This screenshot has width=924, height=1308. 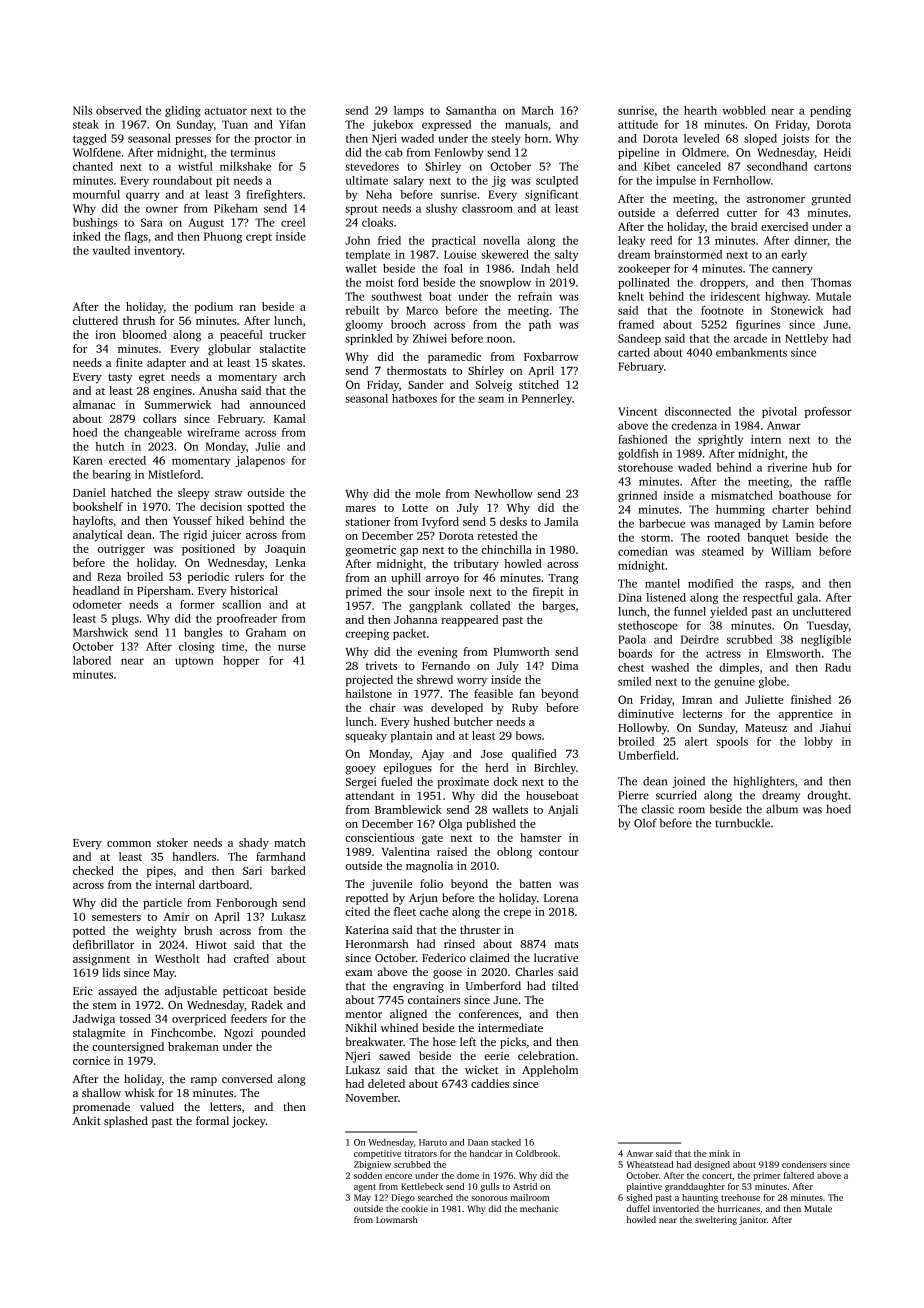 I want to click on reappeared, so click(x=469, y=621).
